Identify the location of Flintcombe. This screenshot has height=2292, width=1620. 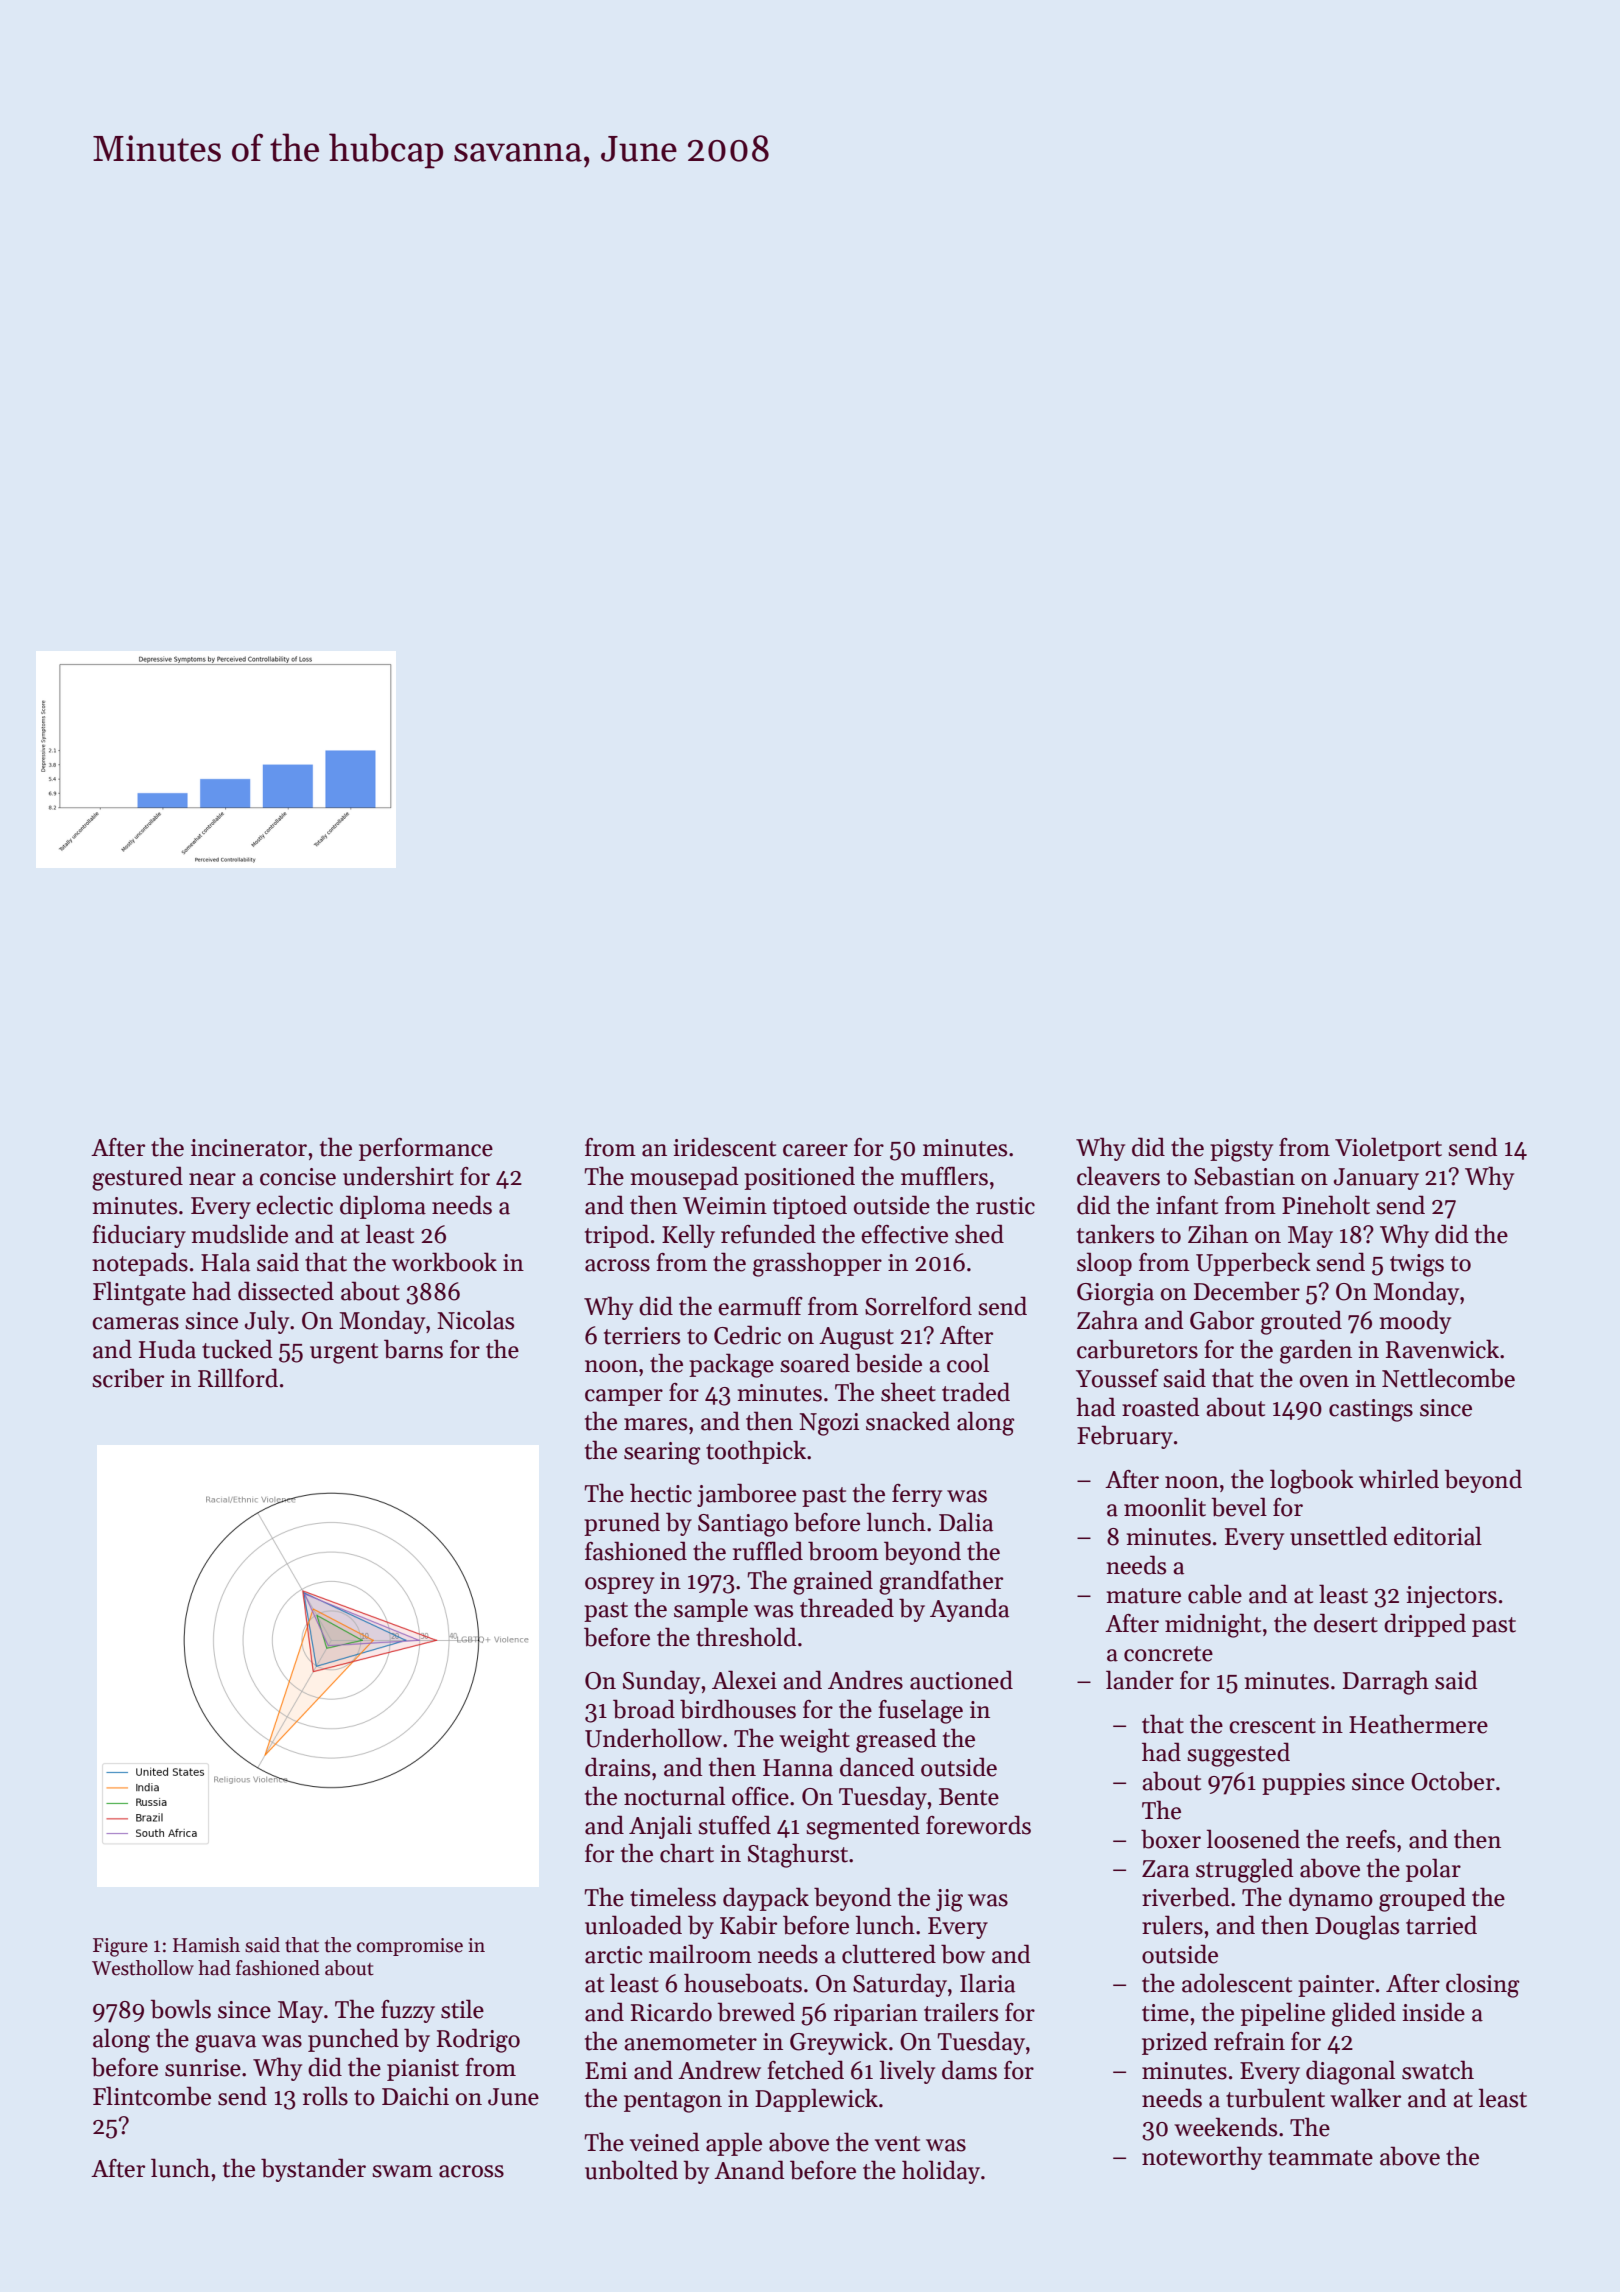
(152, 2096).
